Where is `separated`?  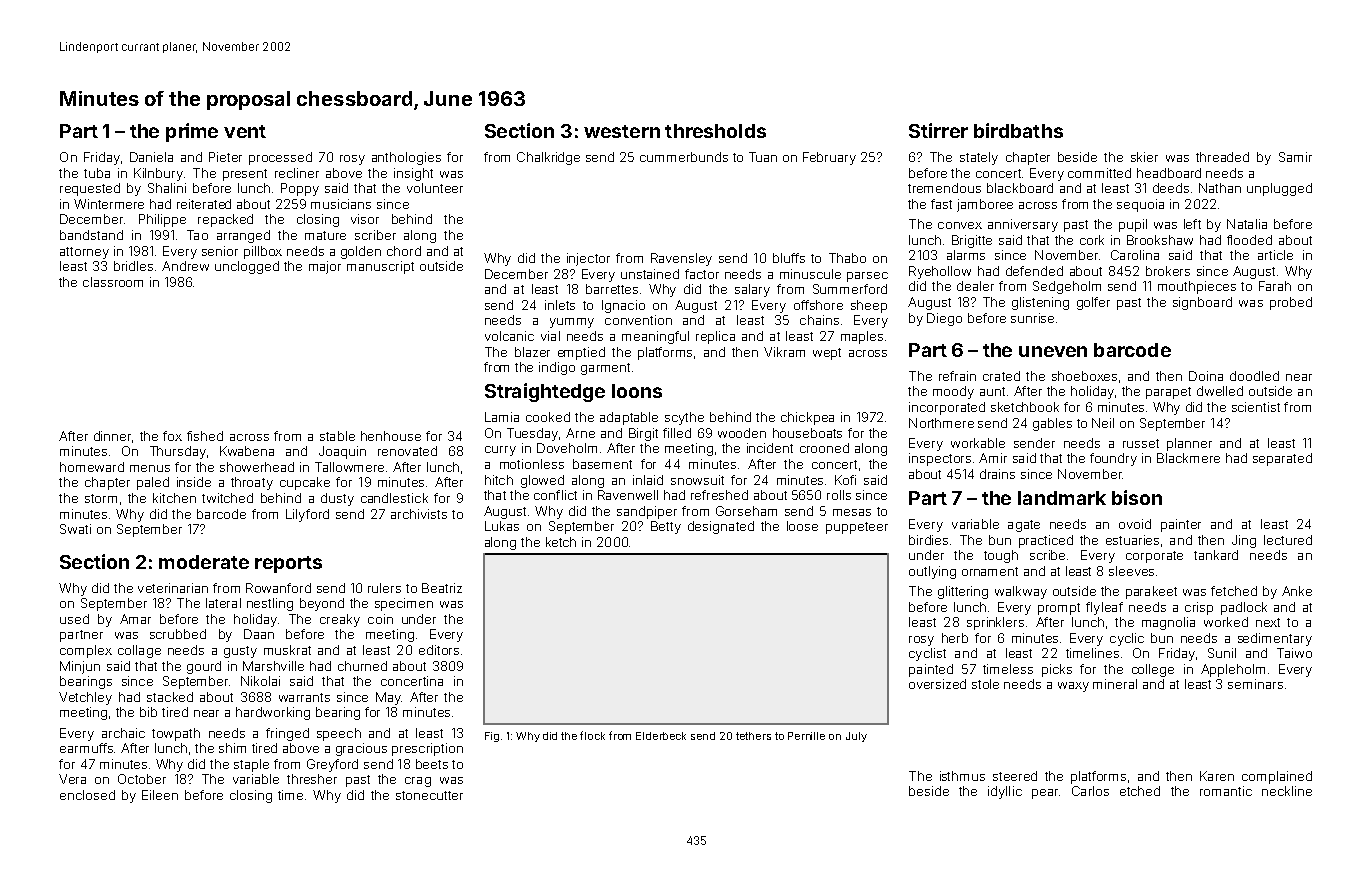
separated is located at coordinates (1282, 459).
